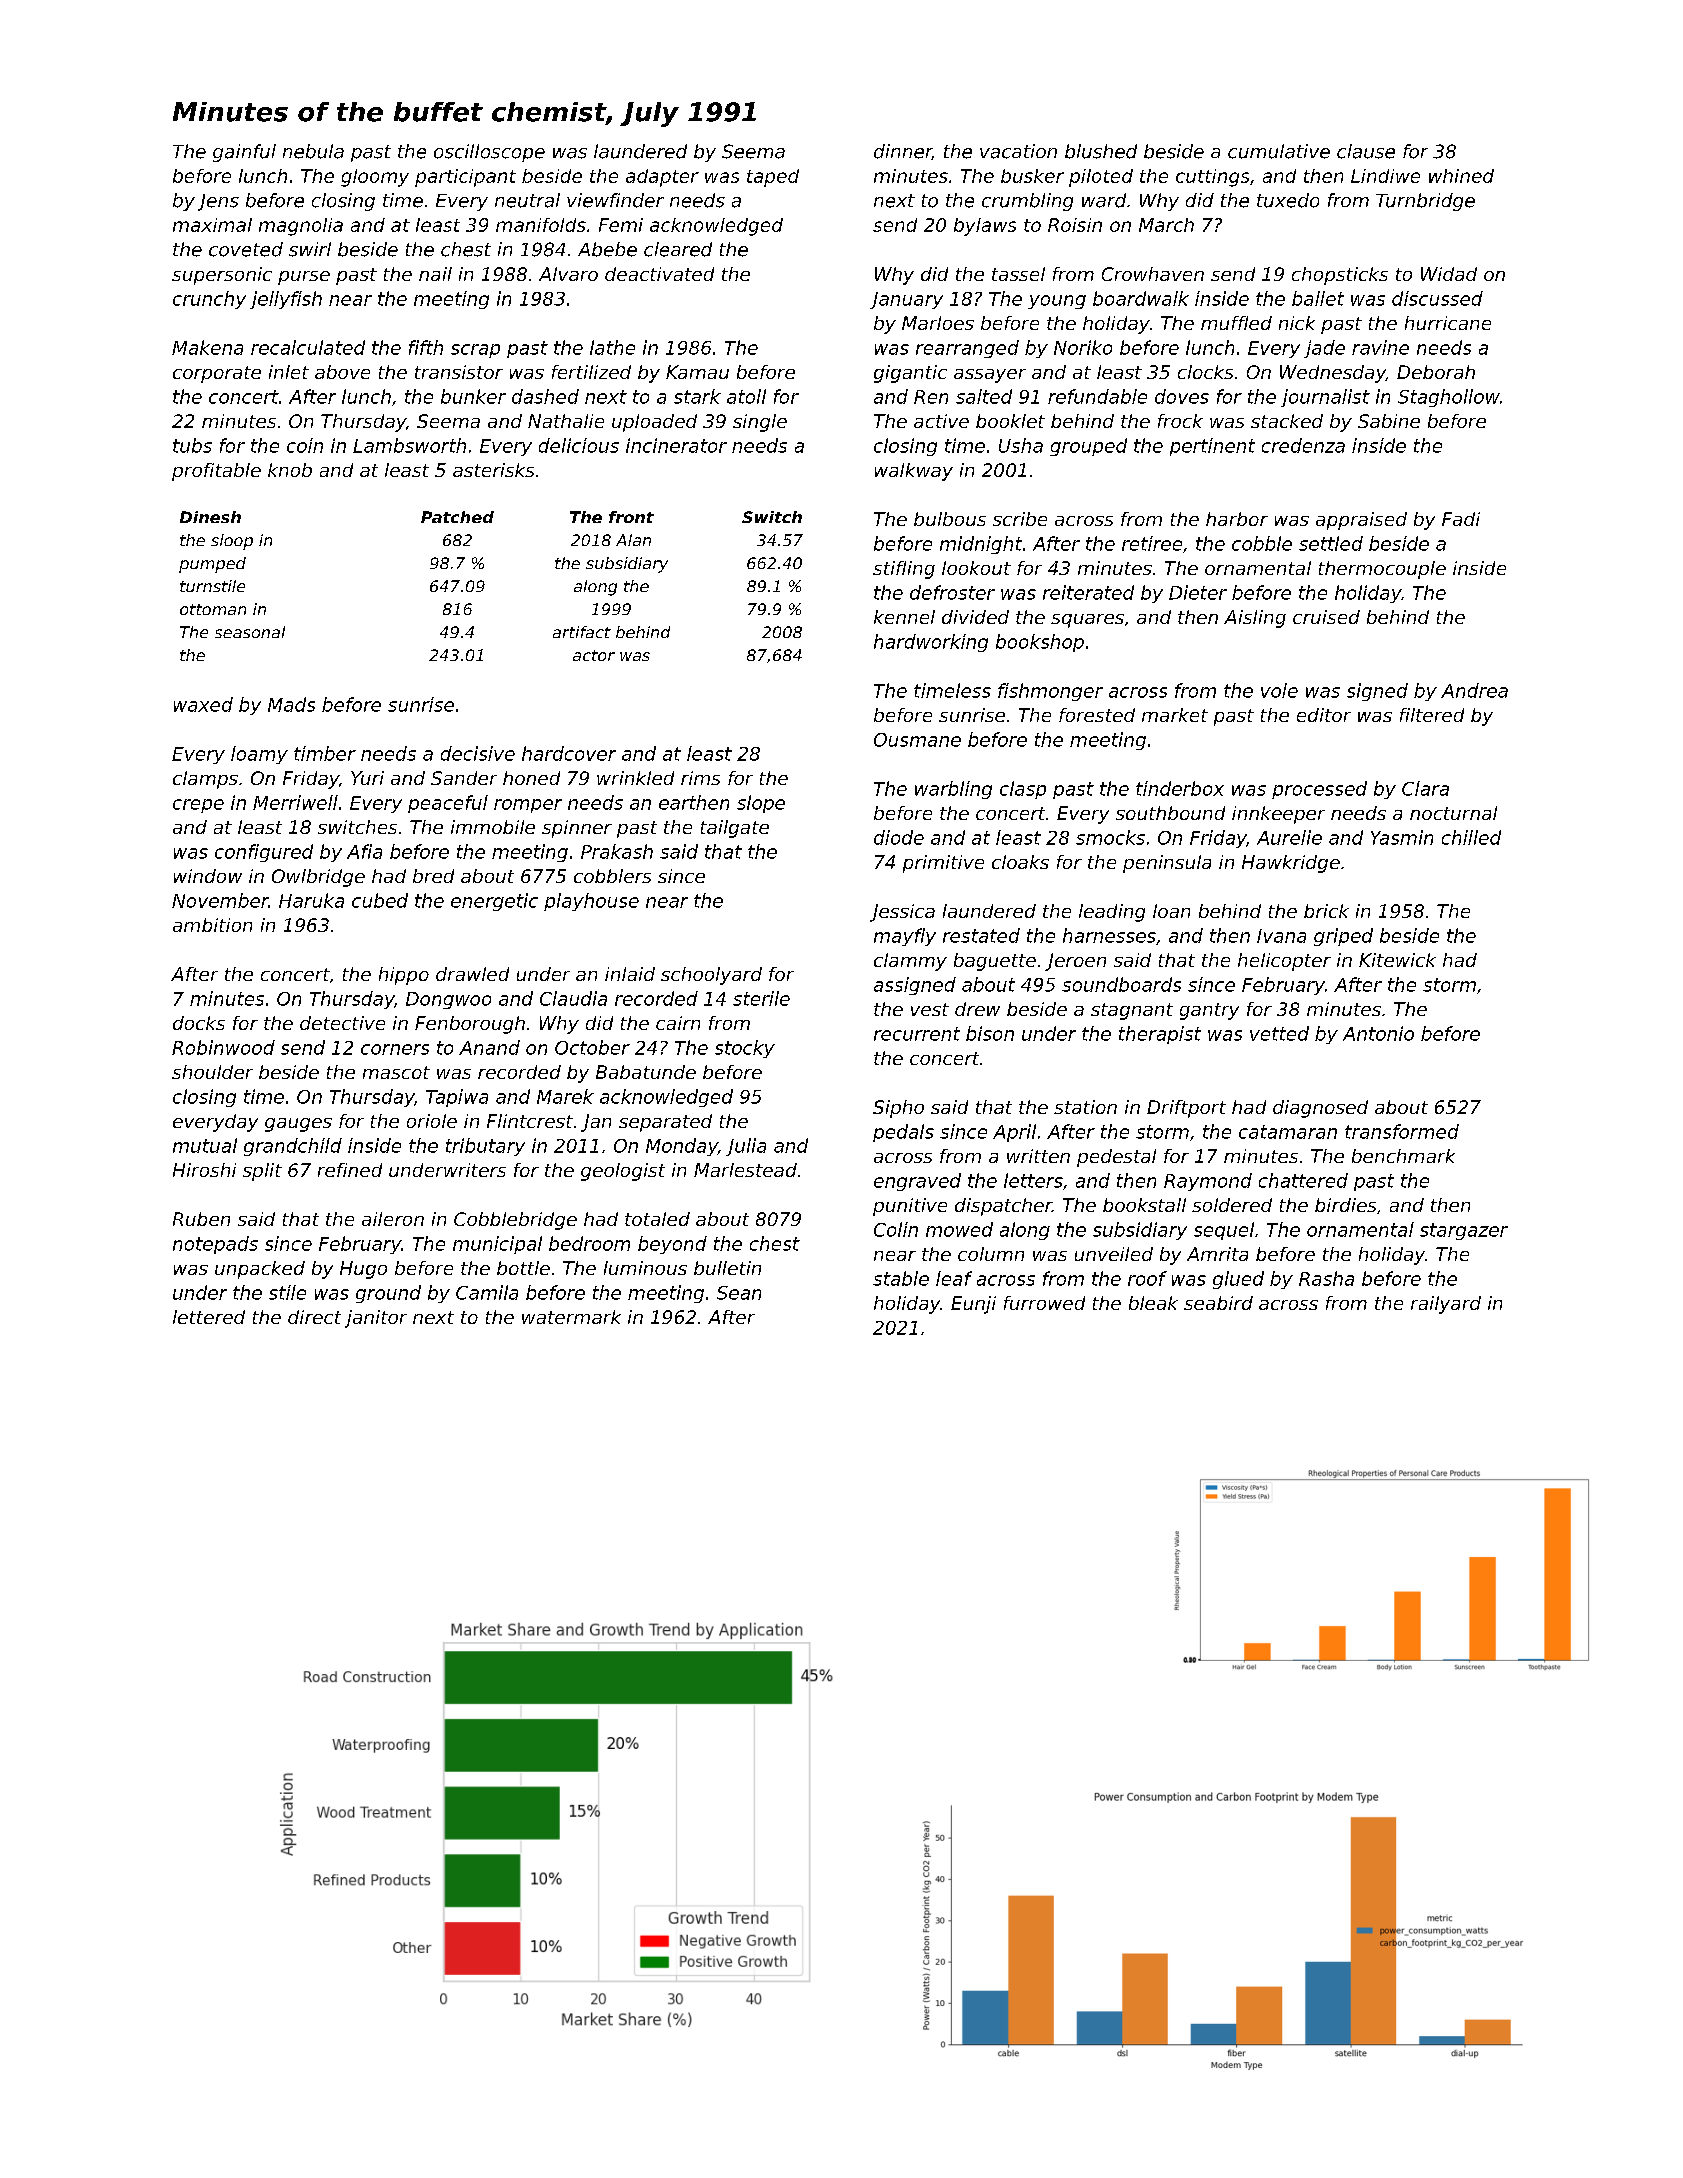 The image size is (1683, 2178). I want to click on Jessica, so click(902, 913).
